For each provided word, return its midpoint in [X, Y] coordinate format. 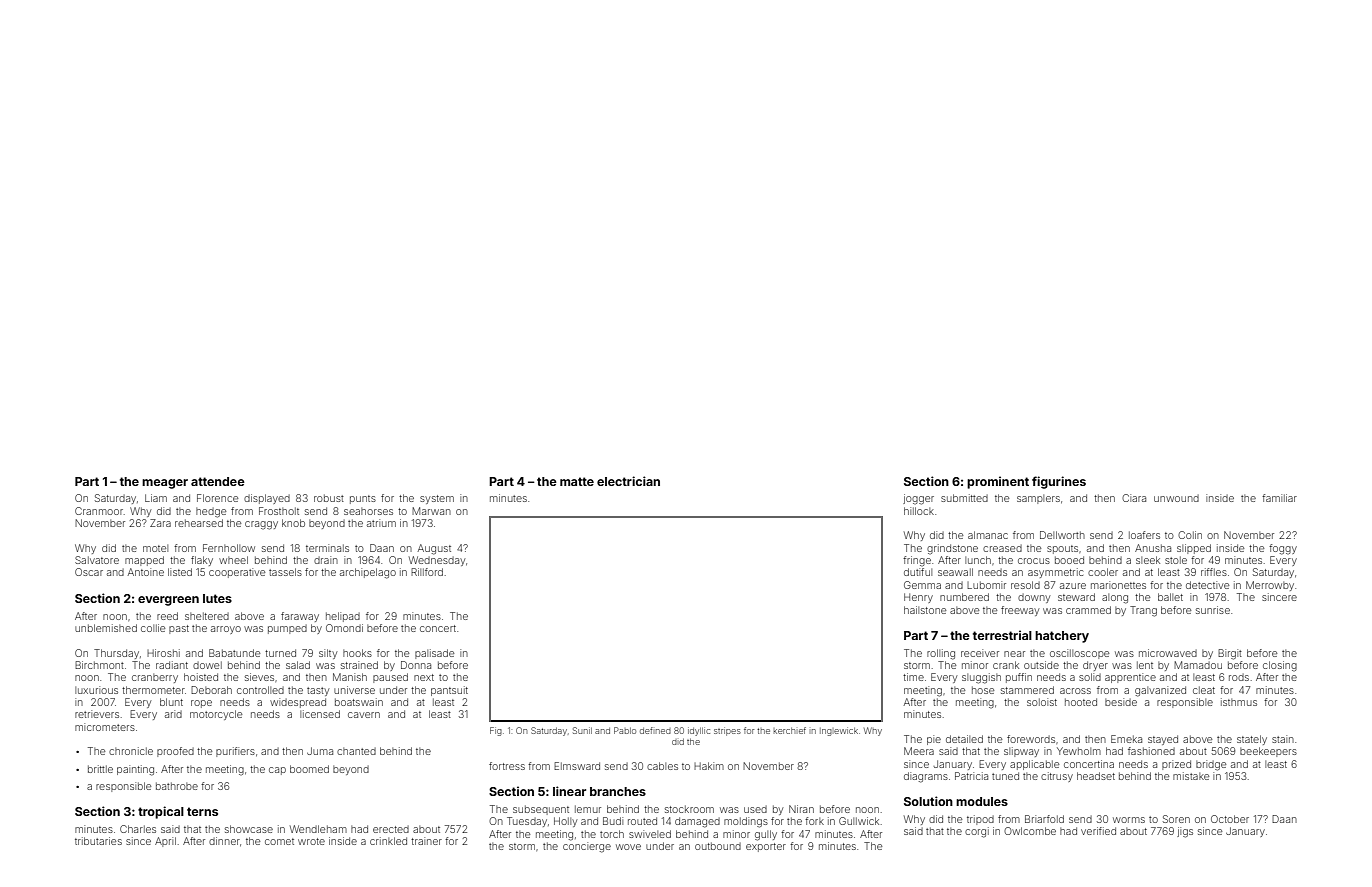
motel [155, 548]
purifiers [235, 752]
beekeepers [1268, 752]
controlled [260, 690]
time [913, 677]
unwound [1176, 498]
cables [662, 766]
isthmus [1239, 702]
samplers [1038, 499]
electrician [628, 481]
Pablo [625, 730]
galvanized [1160, 691]
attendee [218, 481]
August [434, 549]
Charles [138, 829]
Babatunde [234, 653]
